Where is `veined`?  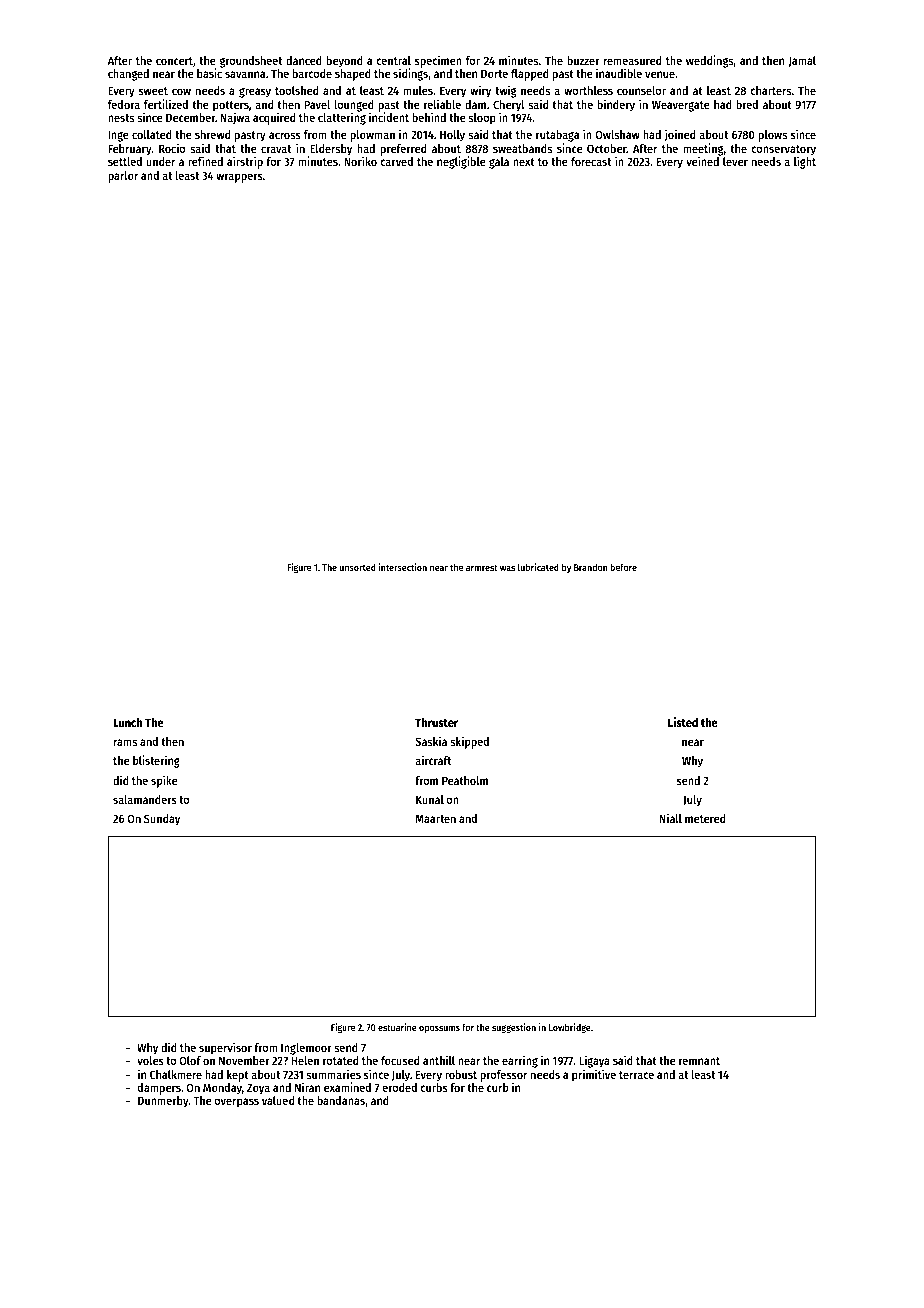 veined is located at coordinates (702, 161).
